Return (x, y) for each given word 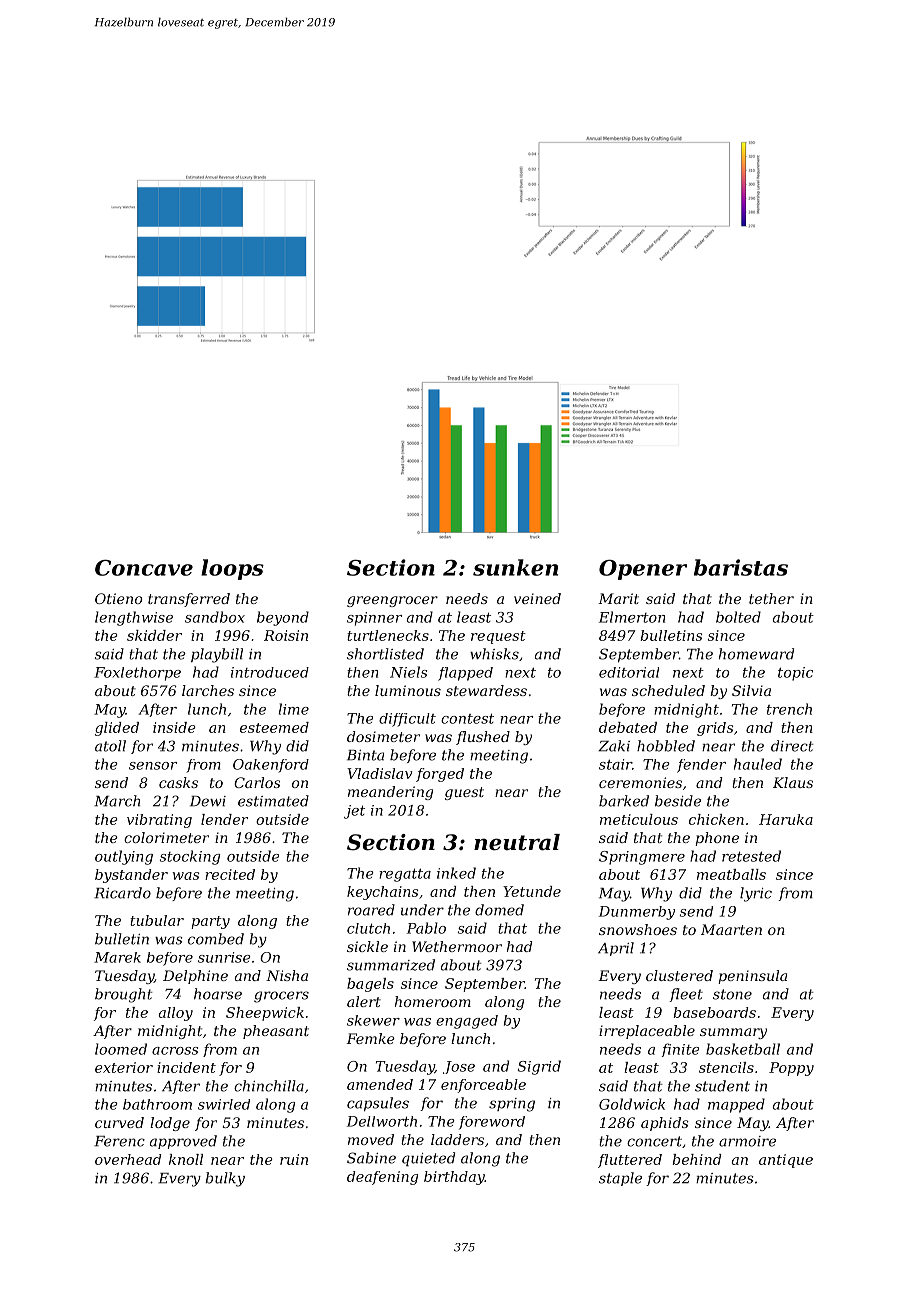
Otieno (118, 598)
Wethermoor (457, 946)
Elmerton (632, 617)
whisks (494, 654)
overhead (128, 1159)
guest (464, 793)
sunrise (224, 957)
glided (117, 729)
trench (789, 709)
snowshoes (638, 929)
